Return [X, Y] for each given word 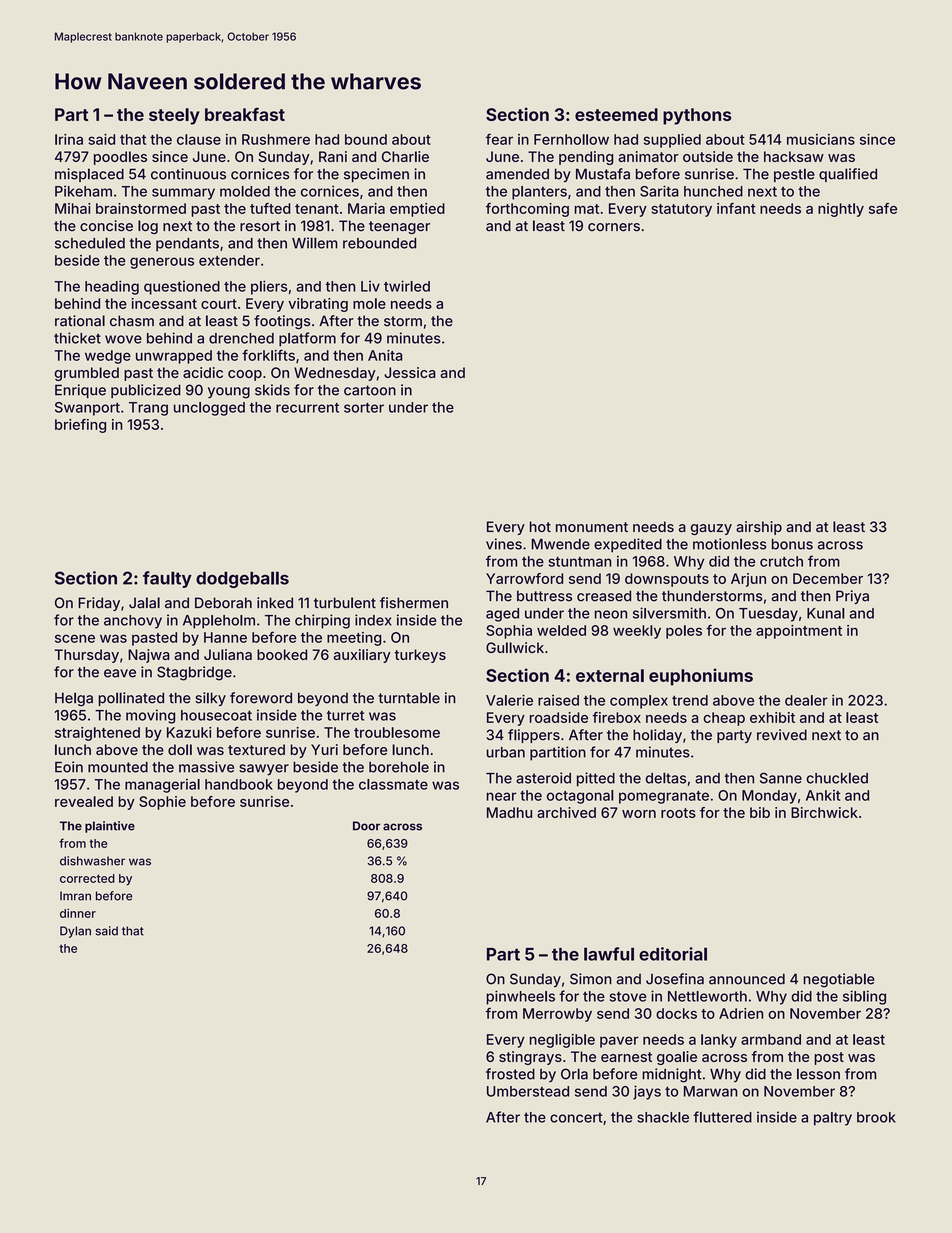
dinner [78, 913]
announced [747, 979]
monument [592, 527]
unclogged [209, 409]
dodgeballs [242, 579]
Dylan [75, 932]
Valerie [509, 700]
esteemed [616, 114]
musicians [821, 139]
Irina [69, 139]
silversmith [669, 613]
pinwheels [520, 997]
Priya [852, 597]
